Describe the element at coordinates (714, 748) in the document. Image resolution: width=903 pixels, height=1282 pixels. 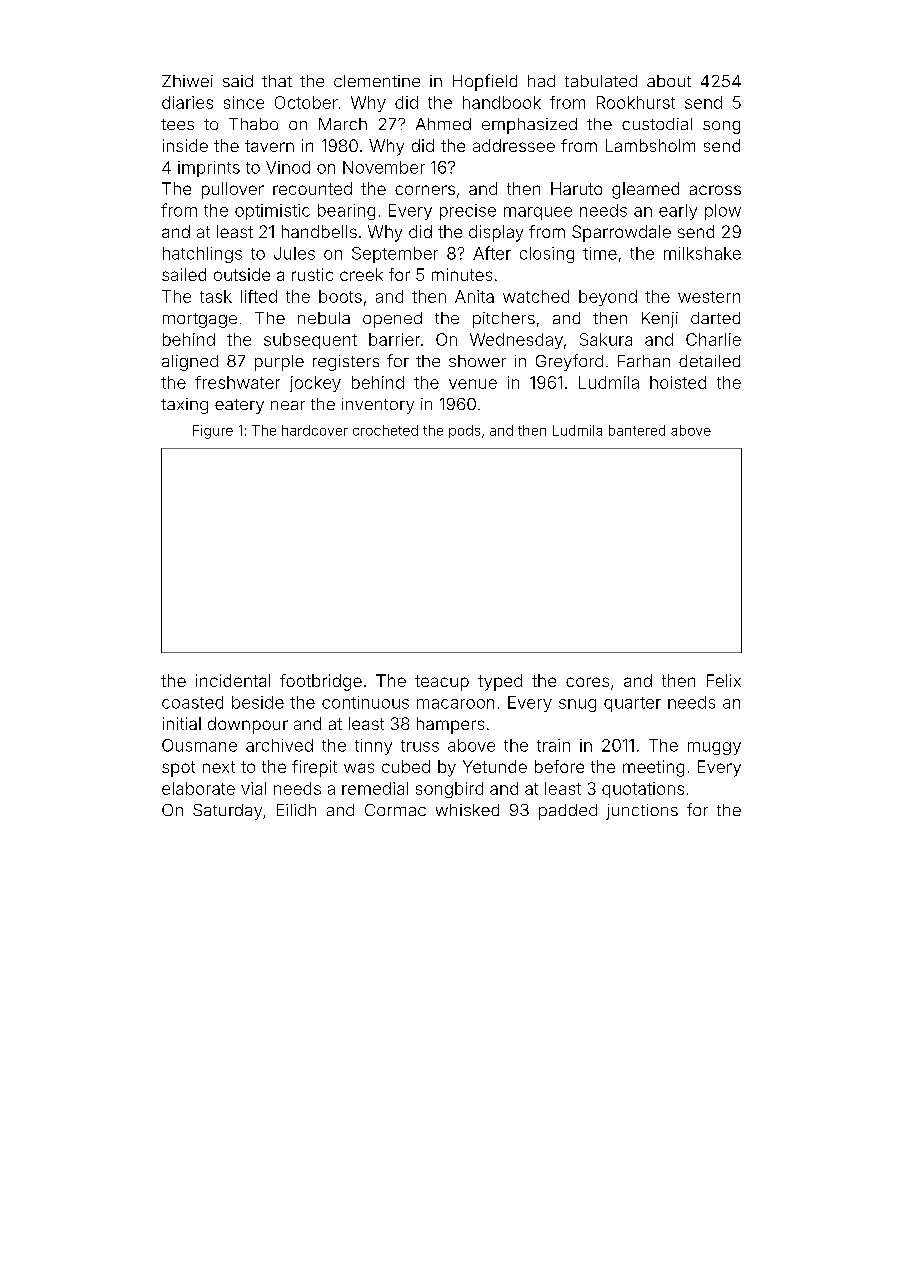
I see `muggy` at that location.
